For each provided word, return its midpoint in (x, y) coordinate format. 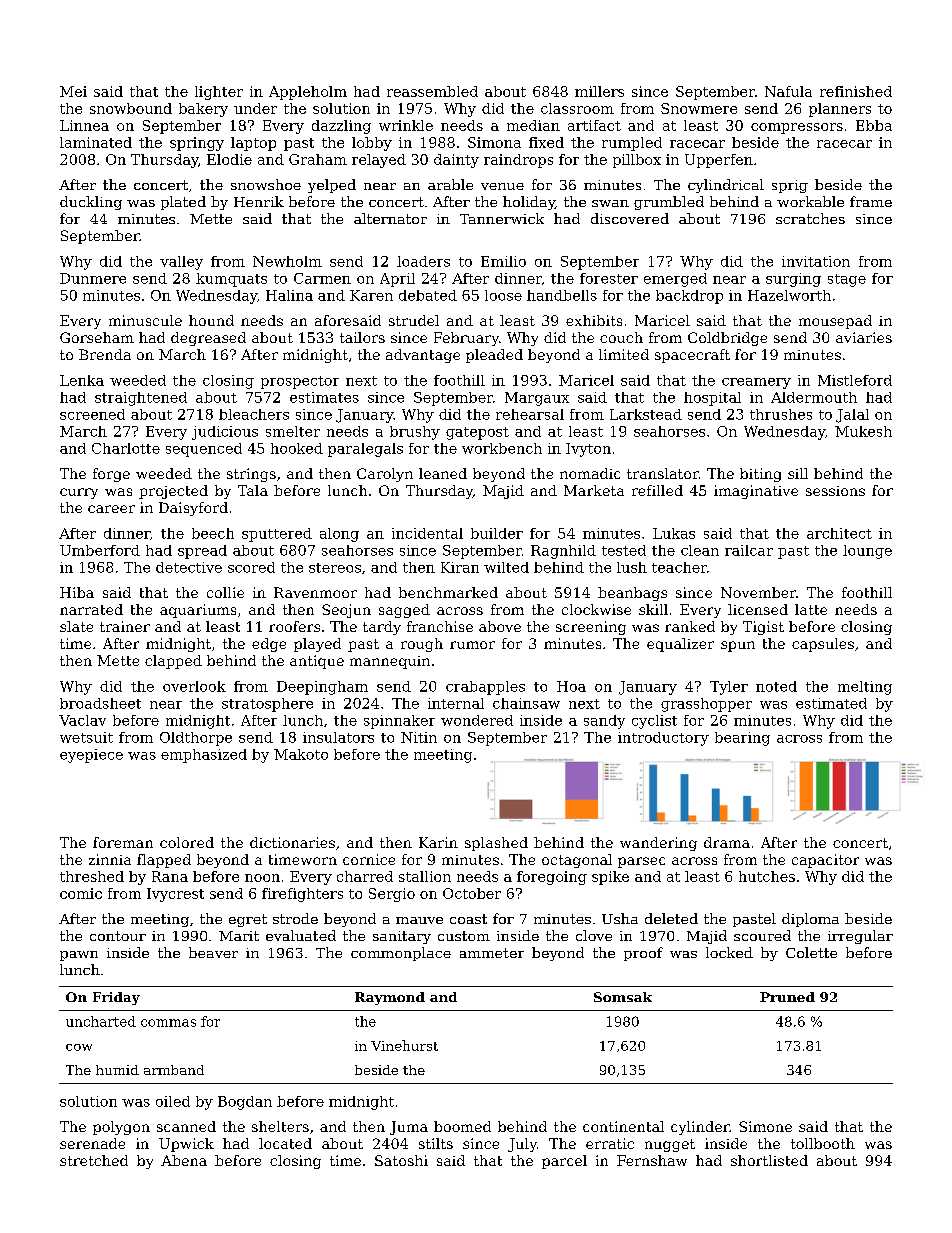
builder (497, 533)
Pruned (787, 997)
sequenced (204, 450)
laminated (96, 142)
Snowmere (699, 108)
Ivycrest (175, 895)
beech (213, 533)
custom (464, 936)
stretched (94, 1160)
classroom (577, 108)
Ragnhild (563, 552)
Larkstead (646, 414)
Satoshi (401, 1160)
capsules (823, 645)
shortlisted (769, 1160)
